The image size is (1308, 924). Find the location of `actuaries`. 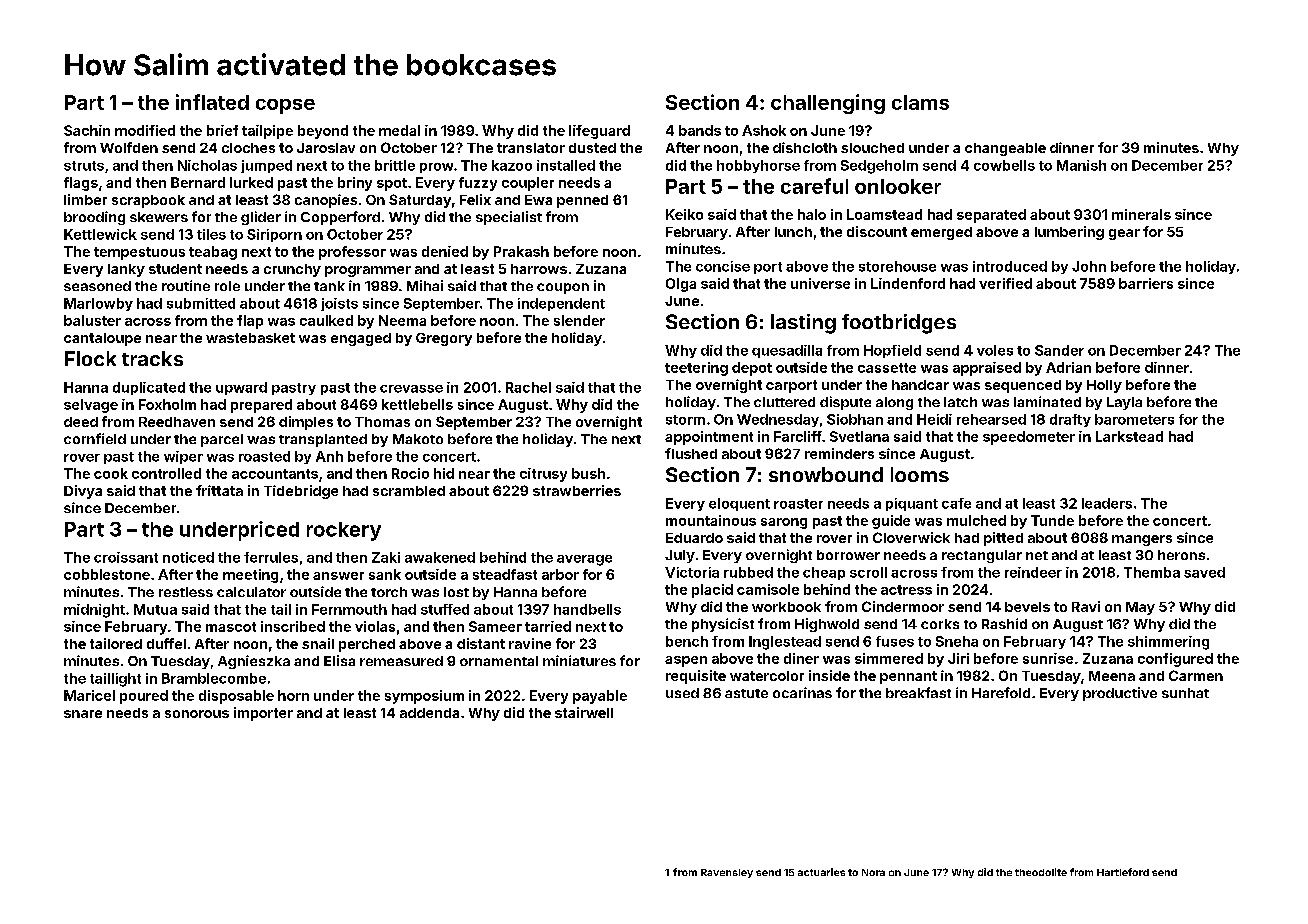

actuaries is located at coordinates (821, 872).
